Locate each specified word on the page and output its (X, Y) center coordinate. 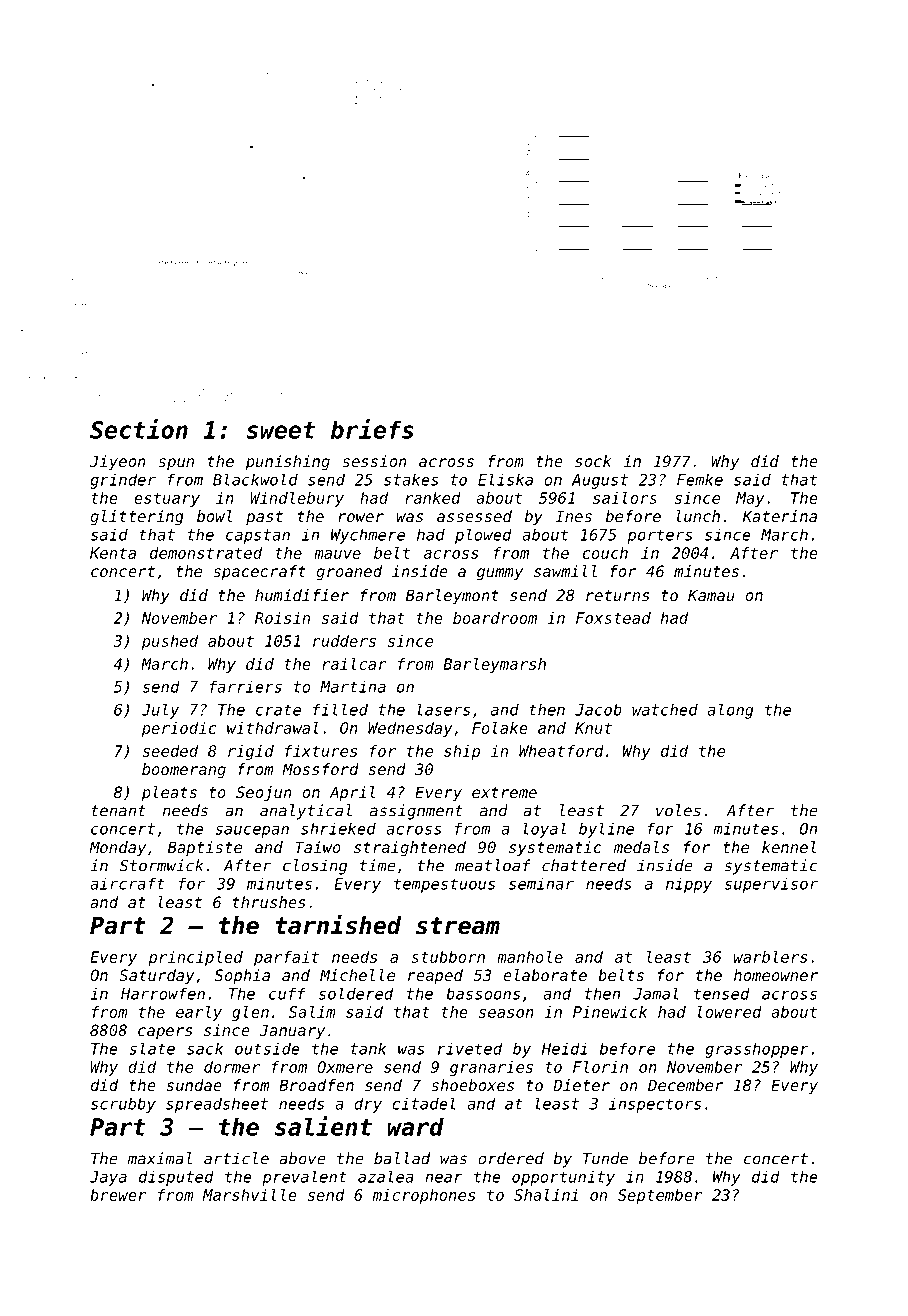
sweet (280, 430)
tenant (118, 811)
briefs (372, 429)
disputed (176, 1178)
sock (593, 461)
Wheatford (561, 751)
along (730, 711)
